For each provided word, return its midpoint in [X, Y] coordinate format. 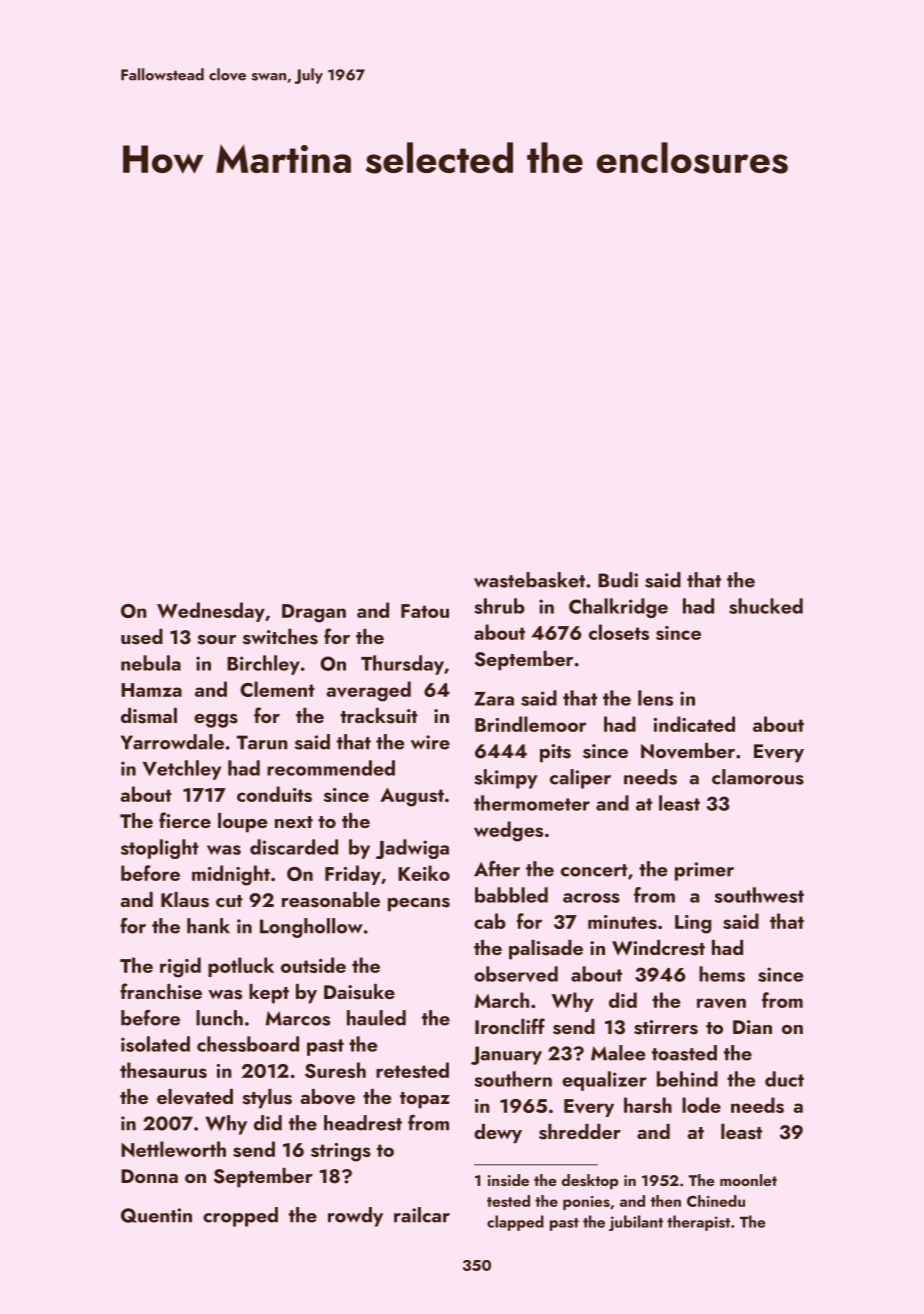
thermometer [532, 803]
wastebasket [529, 580]
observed [516, 974]
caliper [580, 779]
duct [784, 1079]
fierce [185, 820]
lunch [219, 1018]
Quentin [156, 1215]
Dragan [314, 613]
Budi [618, 580]
